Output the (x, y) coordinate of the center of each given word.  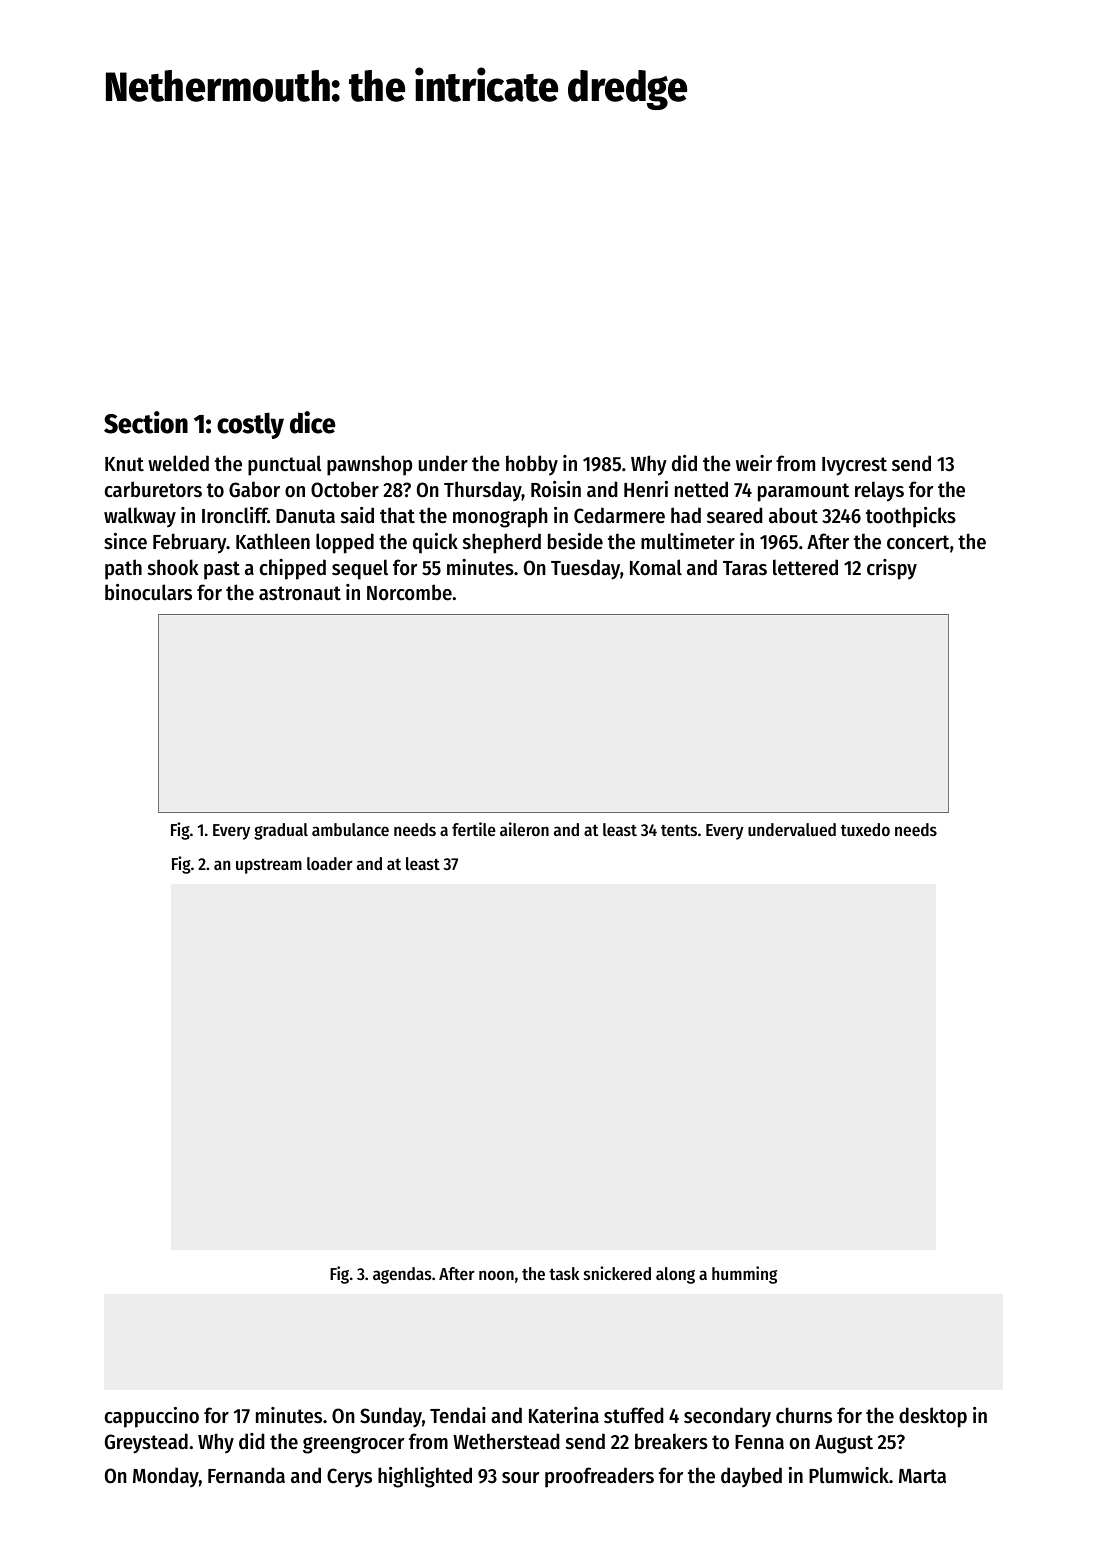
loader (330, 863)
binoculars (148, 592)
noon (496, 1275)
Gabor (254, 489)
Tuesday (585, 569)
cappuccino (152, 1417)
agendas (402, 1275)
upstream (269, 866)
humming (744, 1275)
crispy (892, 569)
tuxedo (865, 829)
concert (918, 542)
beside (575, 541)
